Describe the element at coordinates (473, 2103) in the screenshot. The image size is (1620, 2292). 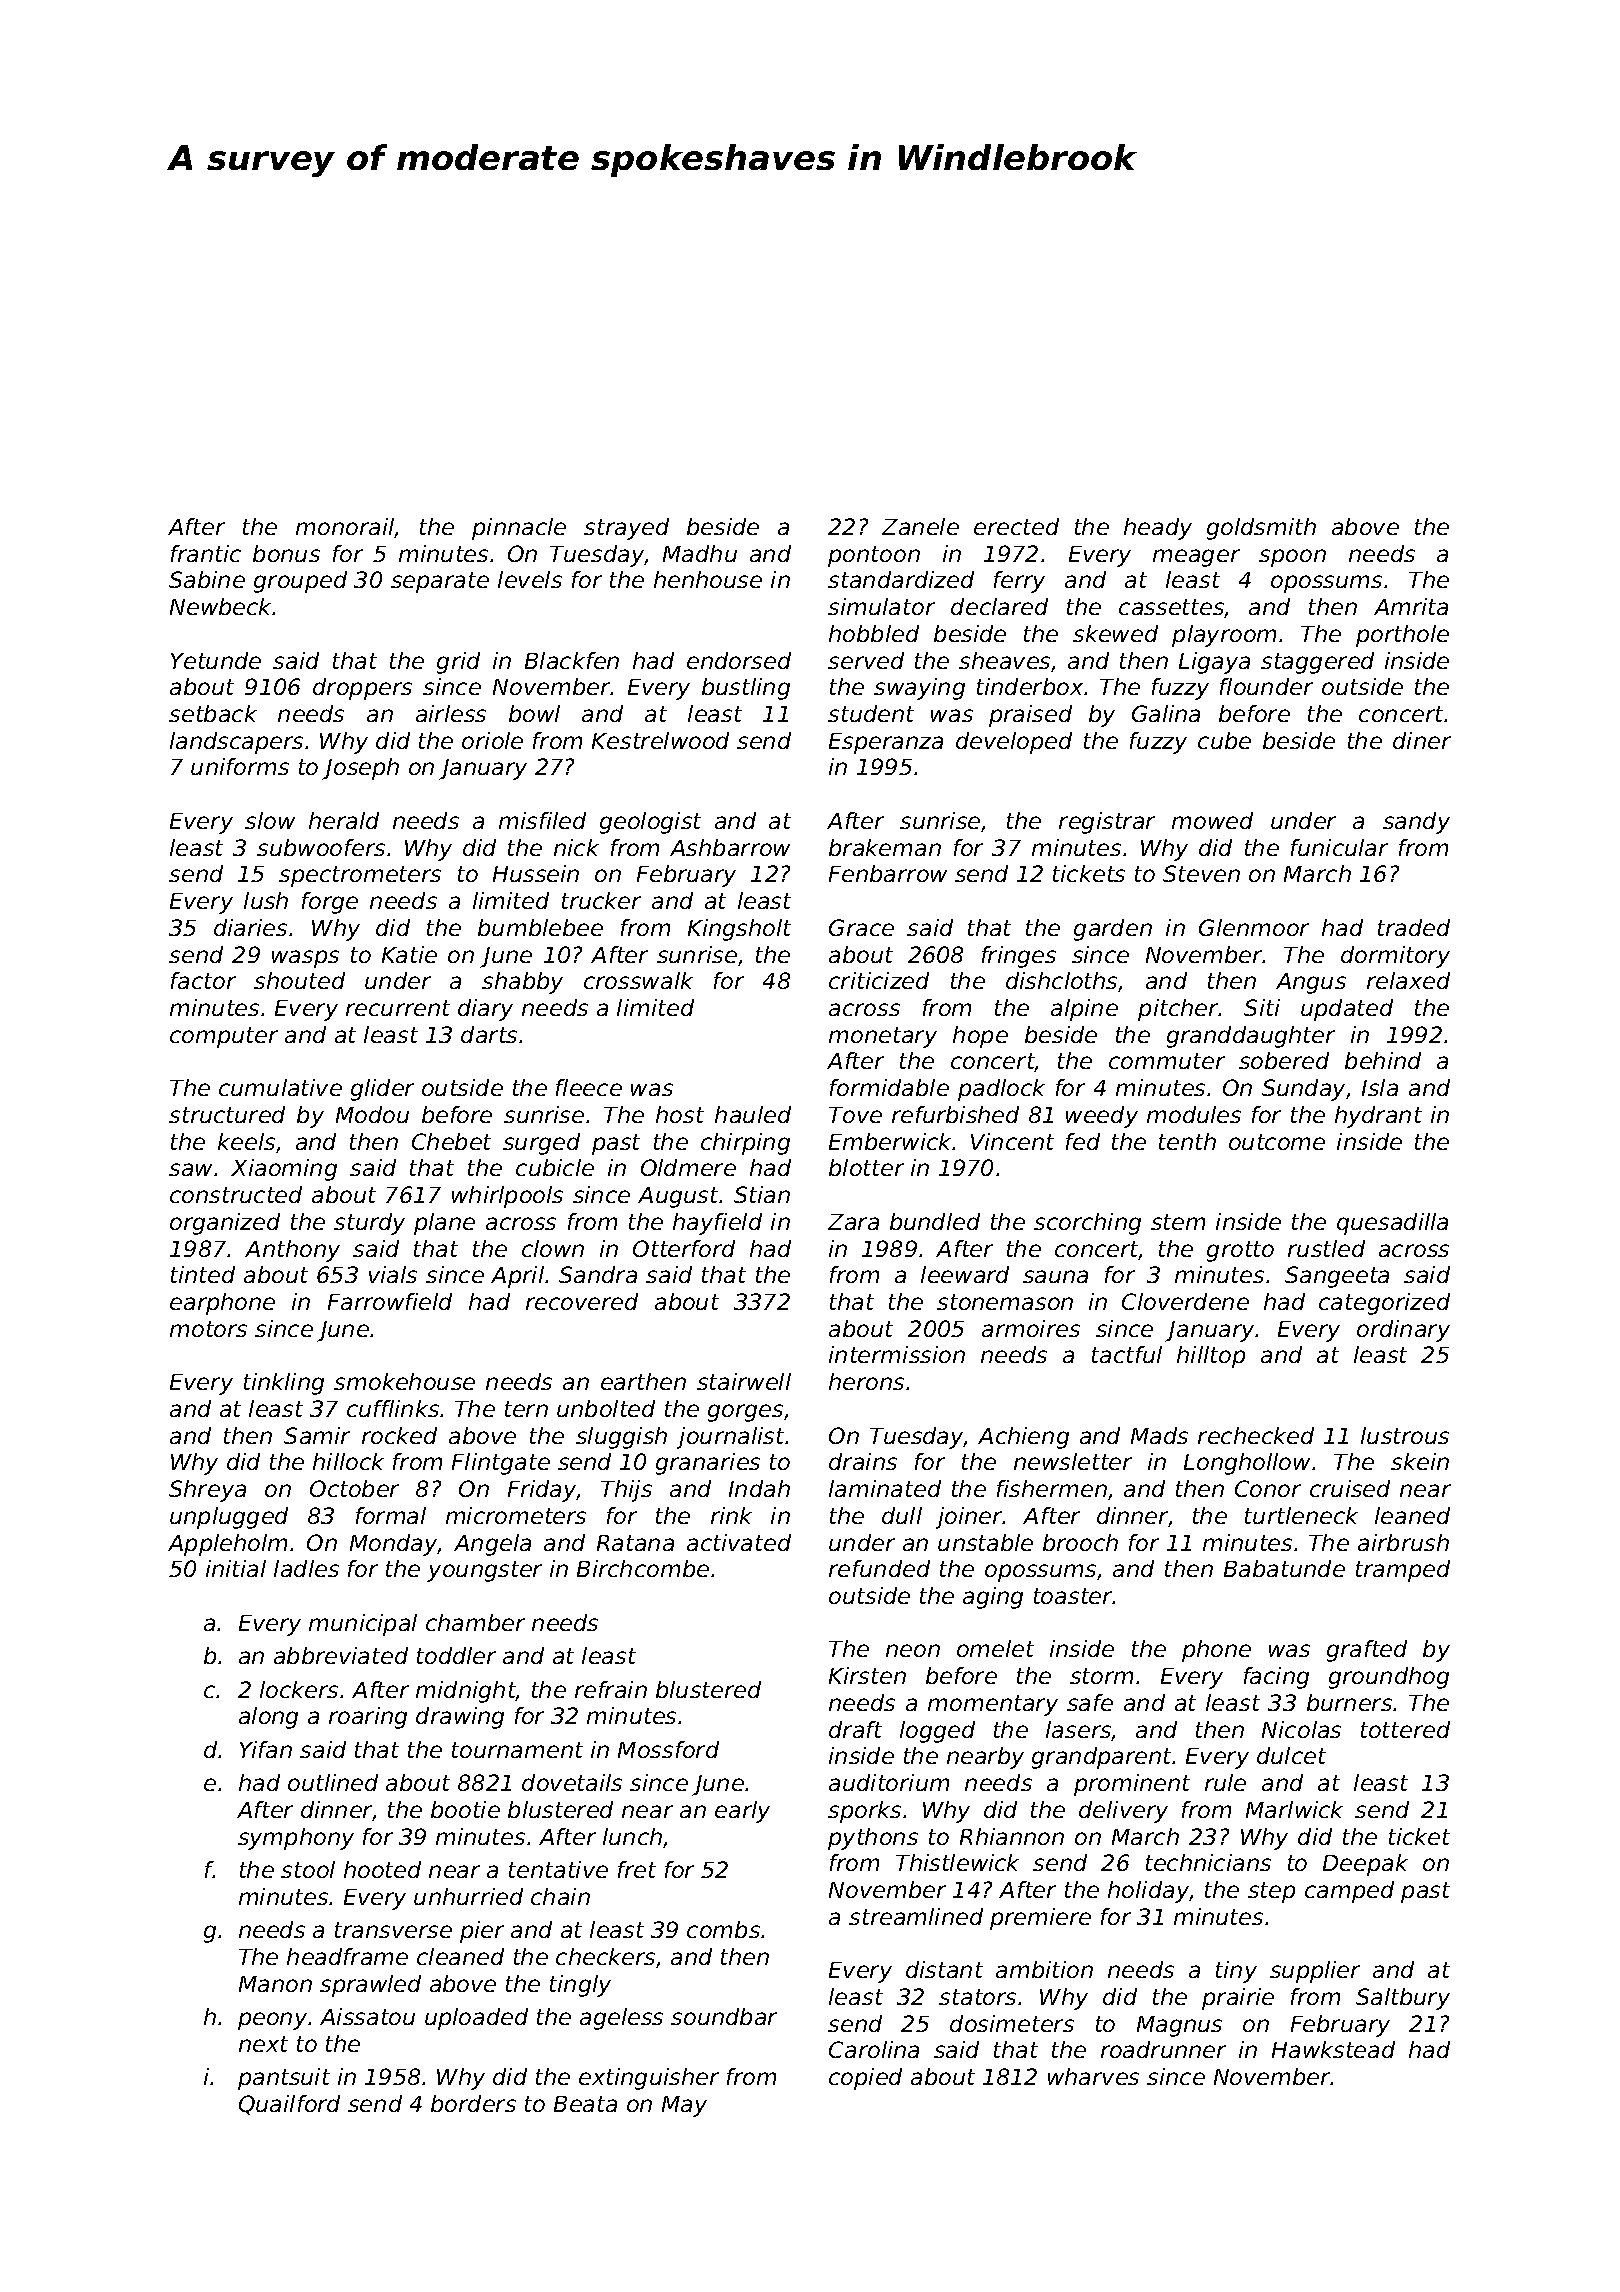
I see `borders` at that location.
